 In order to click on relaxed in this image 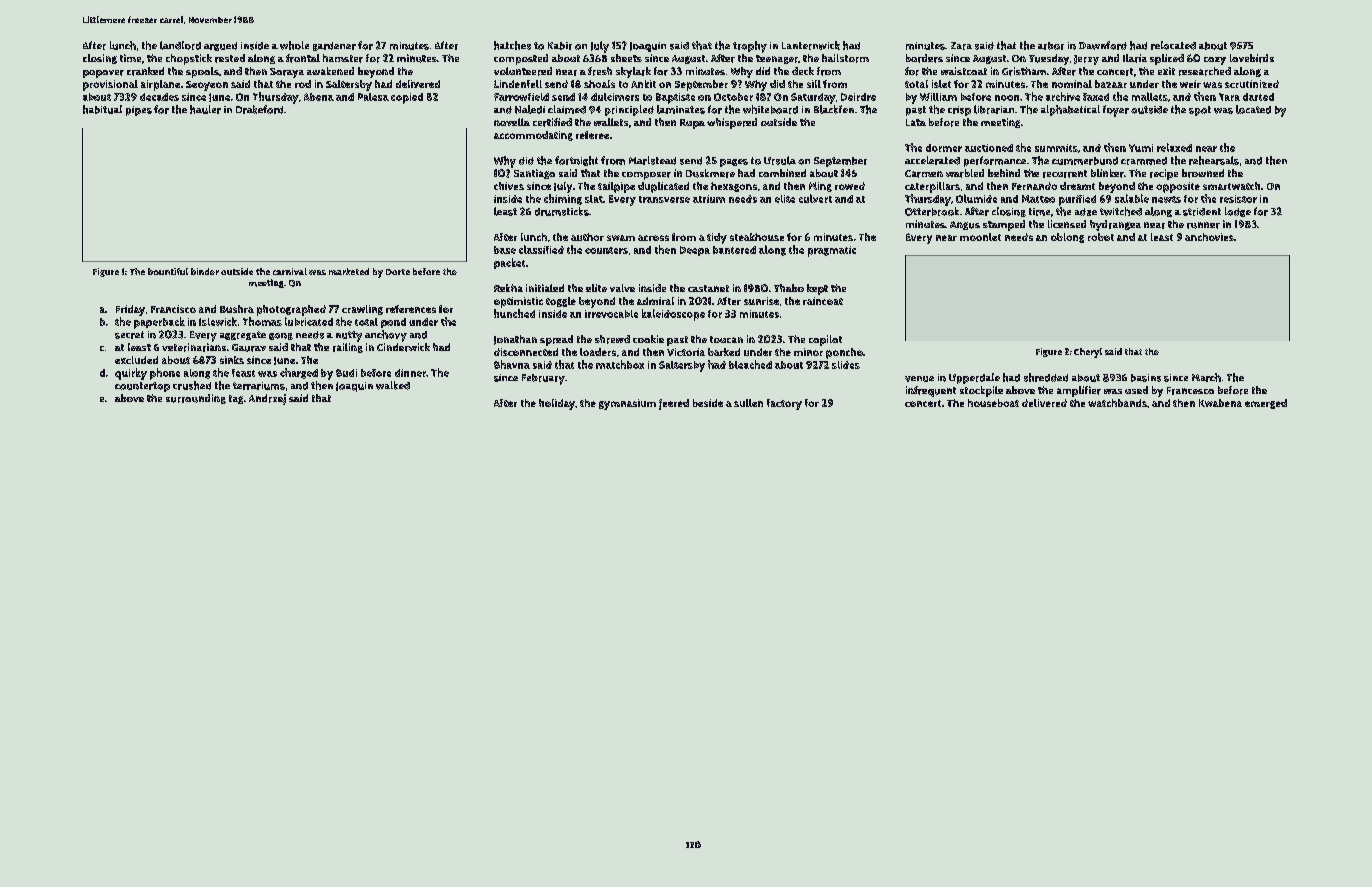, I will do `click(1174, 147)`.
